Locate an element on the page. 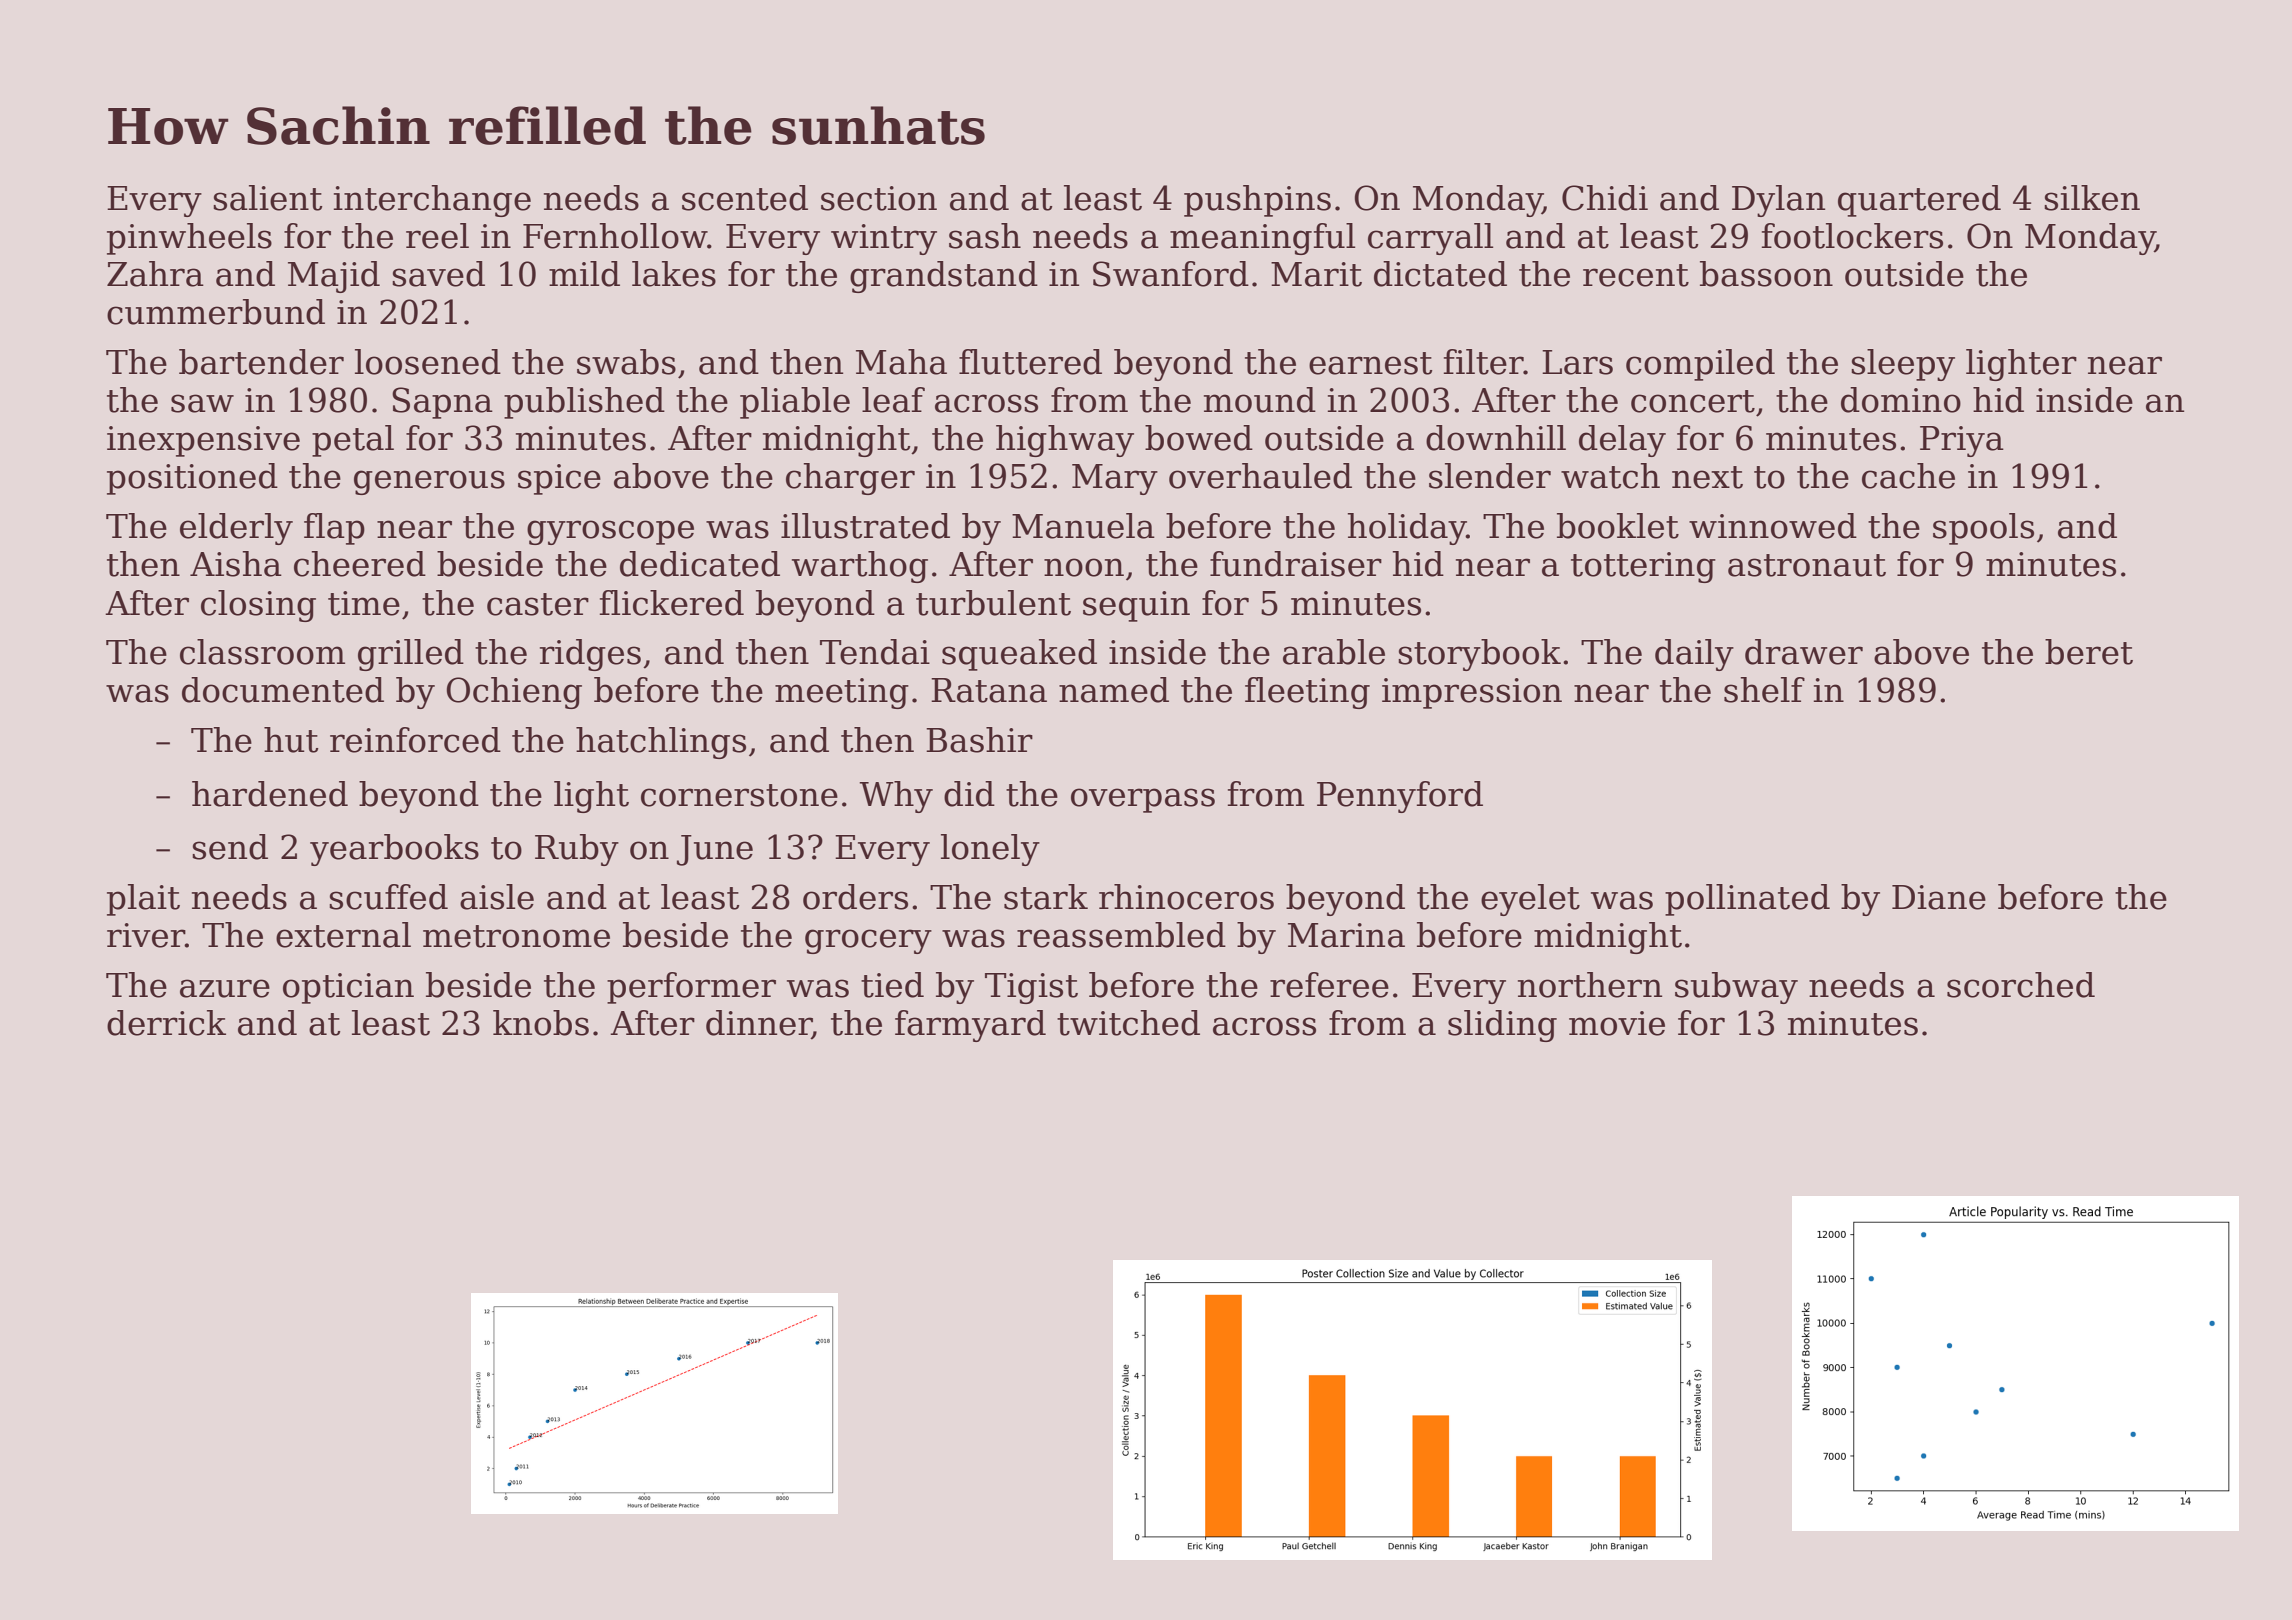 Image resolution: width=2292 pixels, height=1620 pixels. Pennyford is located at coordinates (1400, 797).
